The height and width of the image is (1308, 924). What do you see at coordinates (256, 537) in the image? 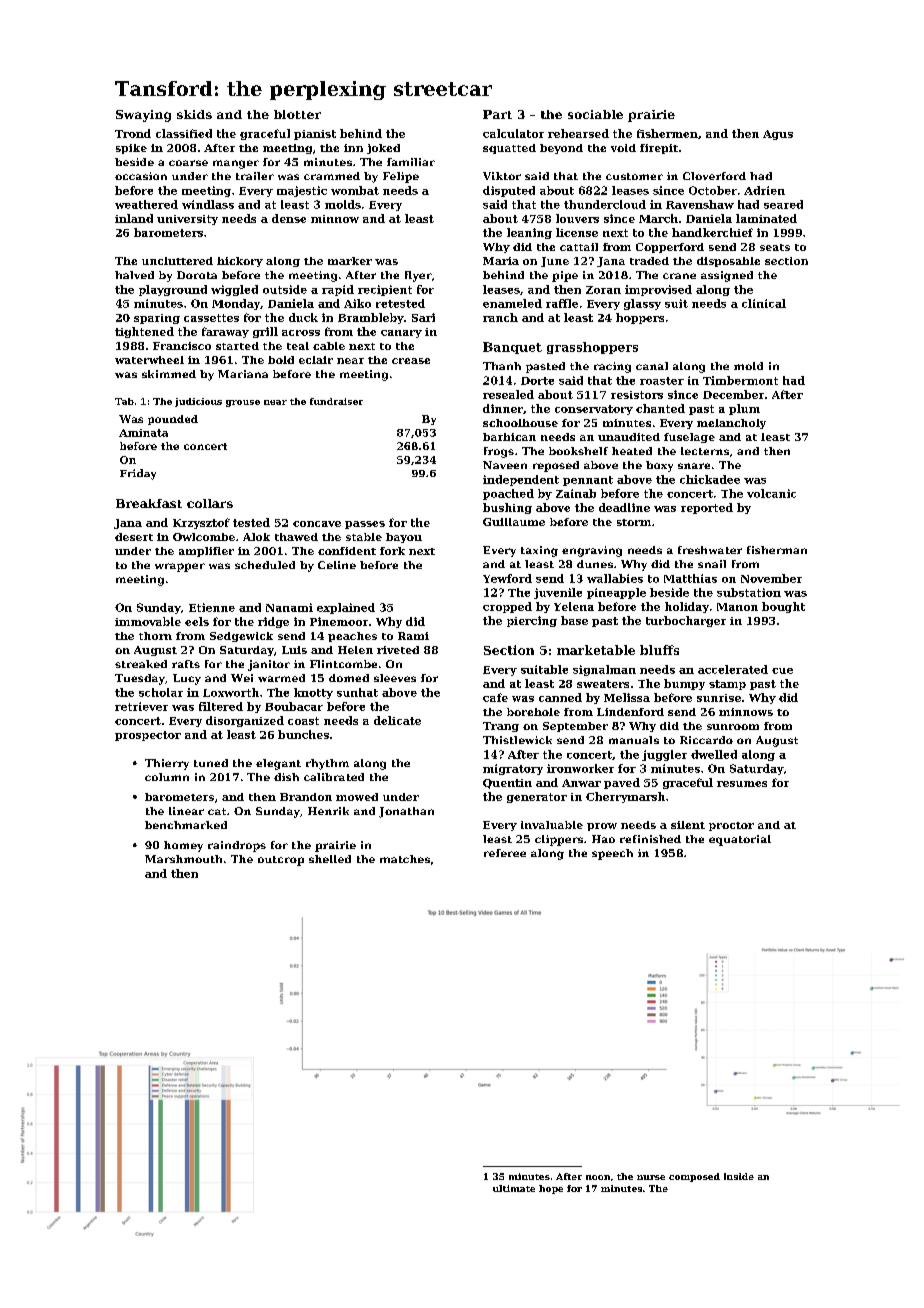
I see `Alok` at bounding box center [256, 537].
